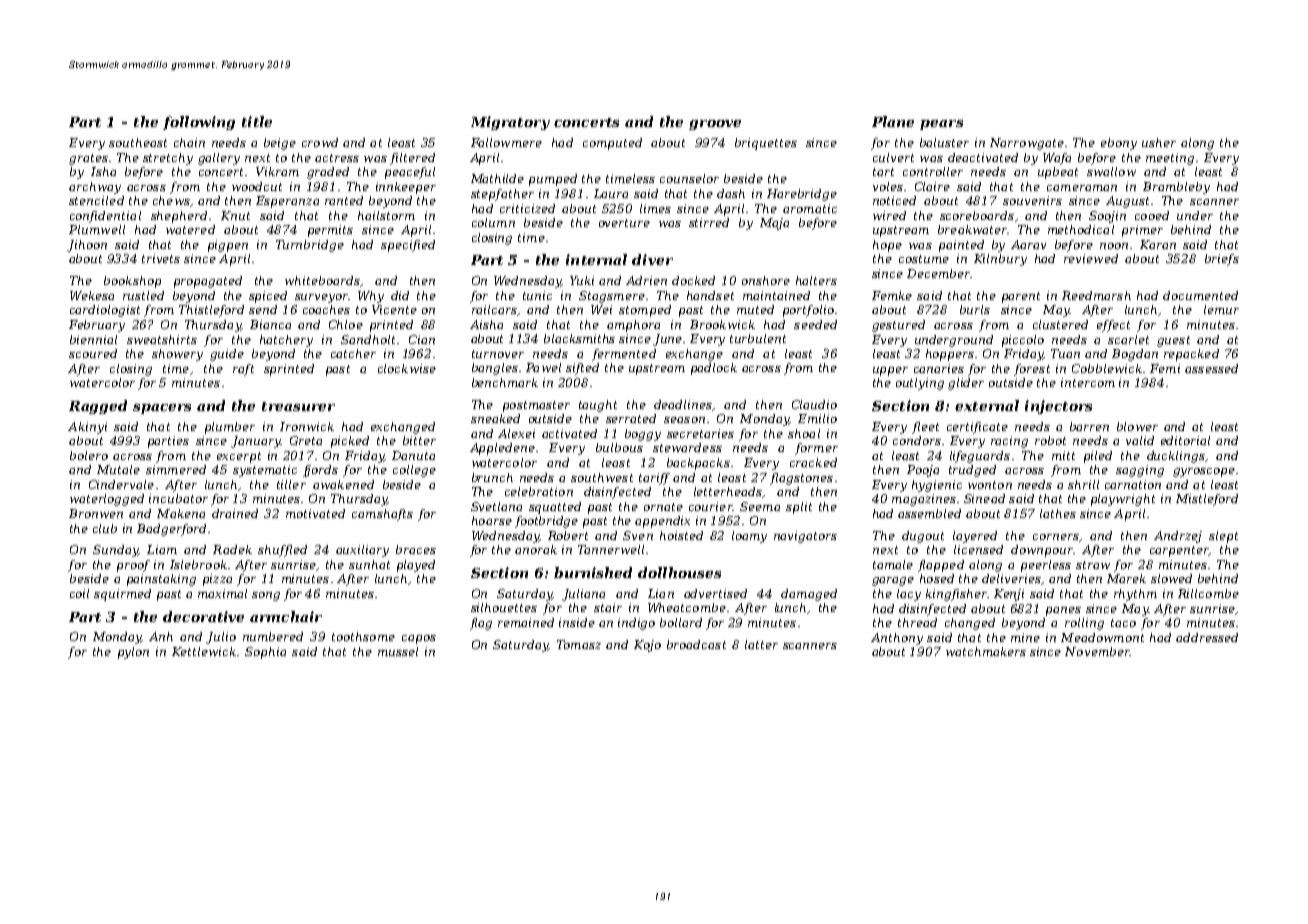  Describe the element at coordinates (286, 616) in the document. I see `armchair` at that location.
